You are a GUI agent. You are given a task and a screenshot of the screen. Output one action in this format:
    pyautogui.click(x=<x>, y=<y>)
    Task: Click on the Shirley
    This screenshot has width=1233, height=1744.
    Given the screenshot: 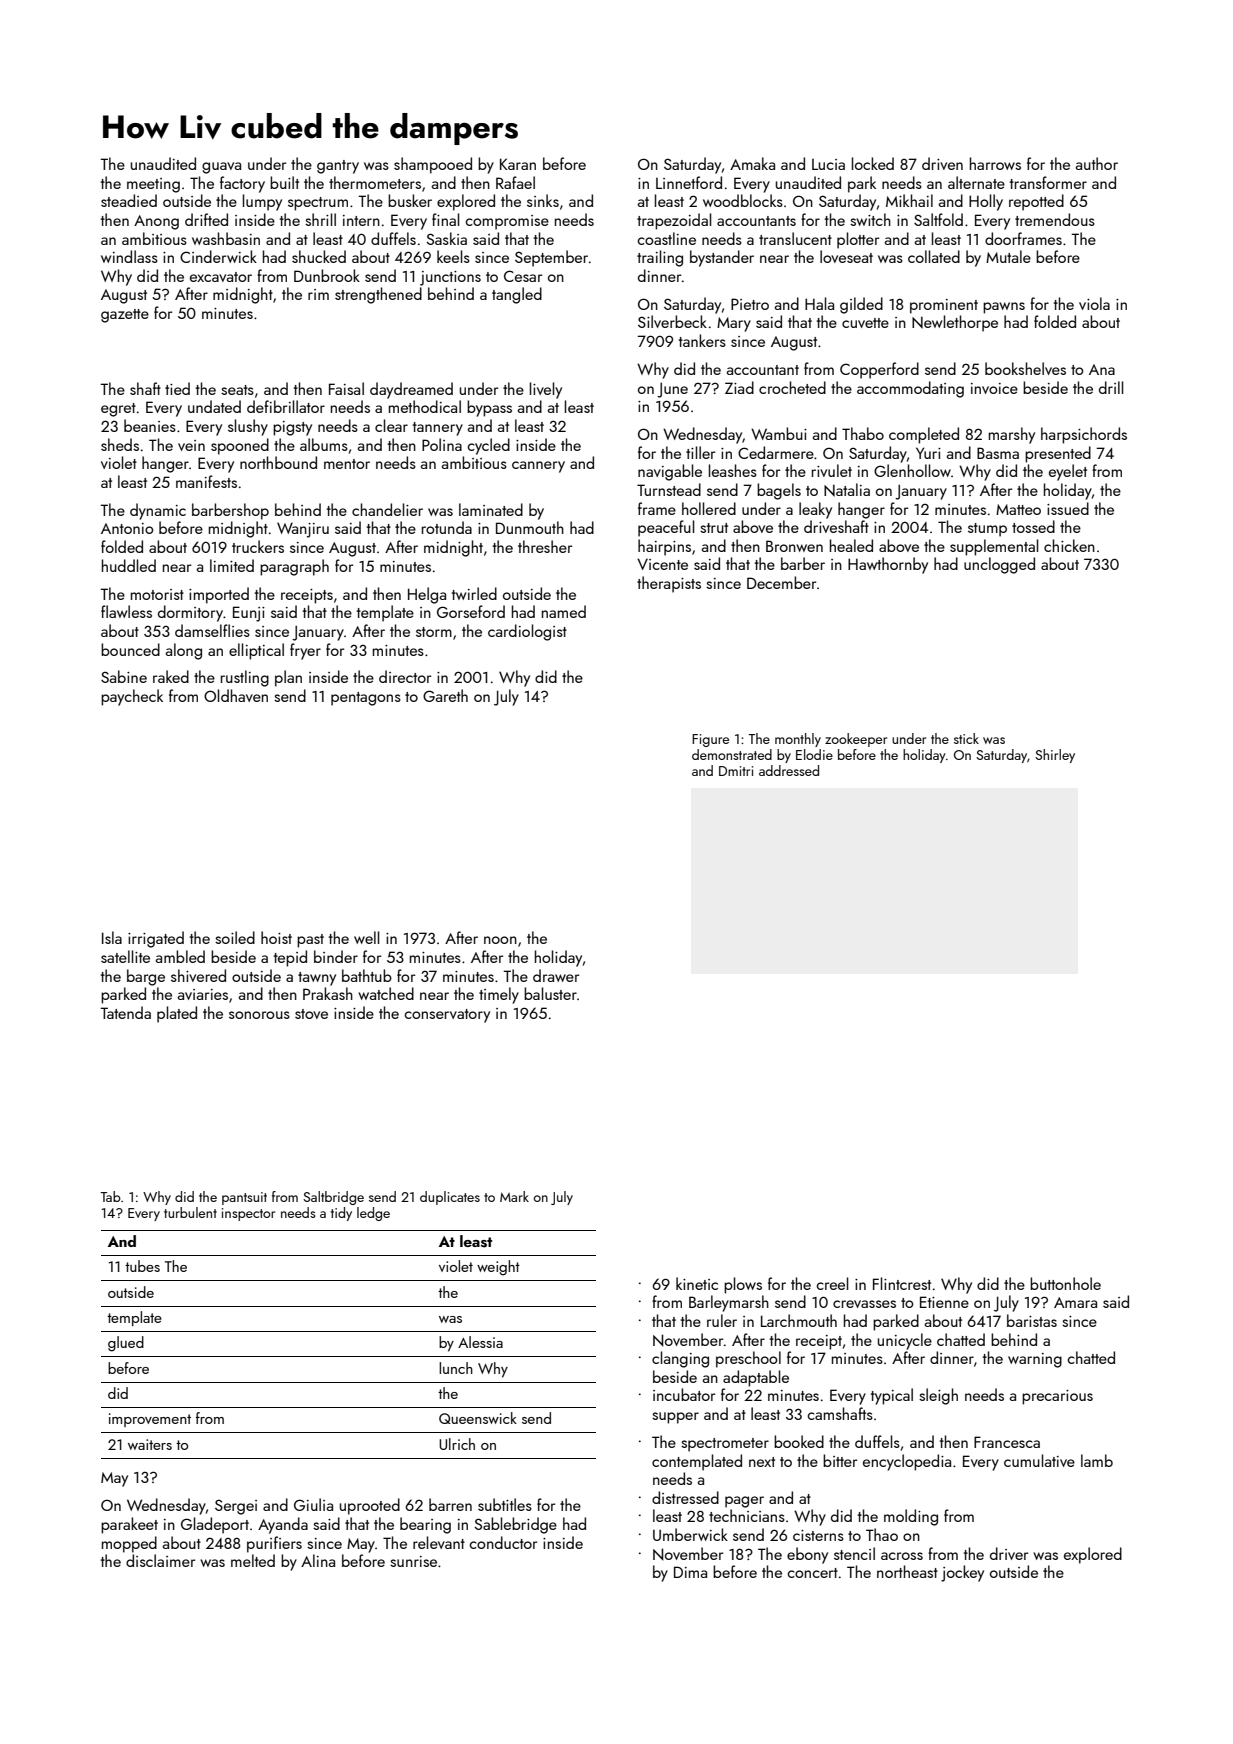 What is the action you would take?
    pyautogui.click(x=1055, y=756)
